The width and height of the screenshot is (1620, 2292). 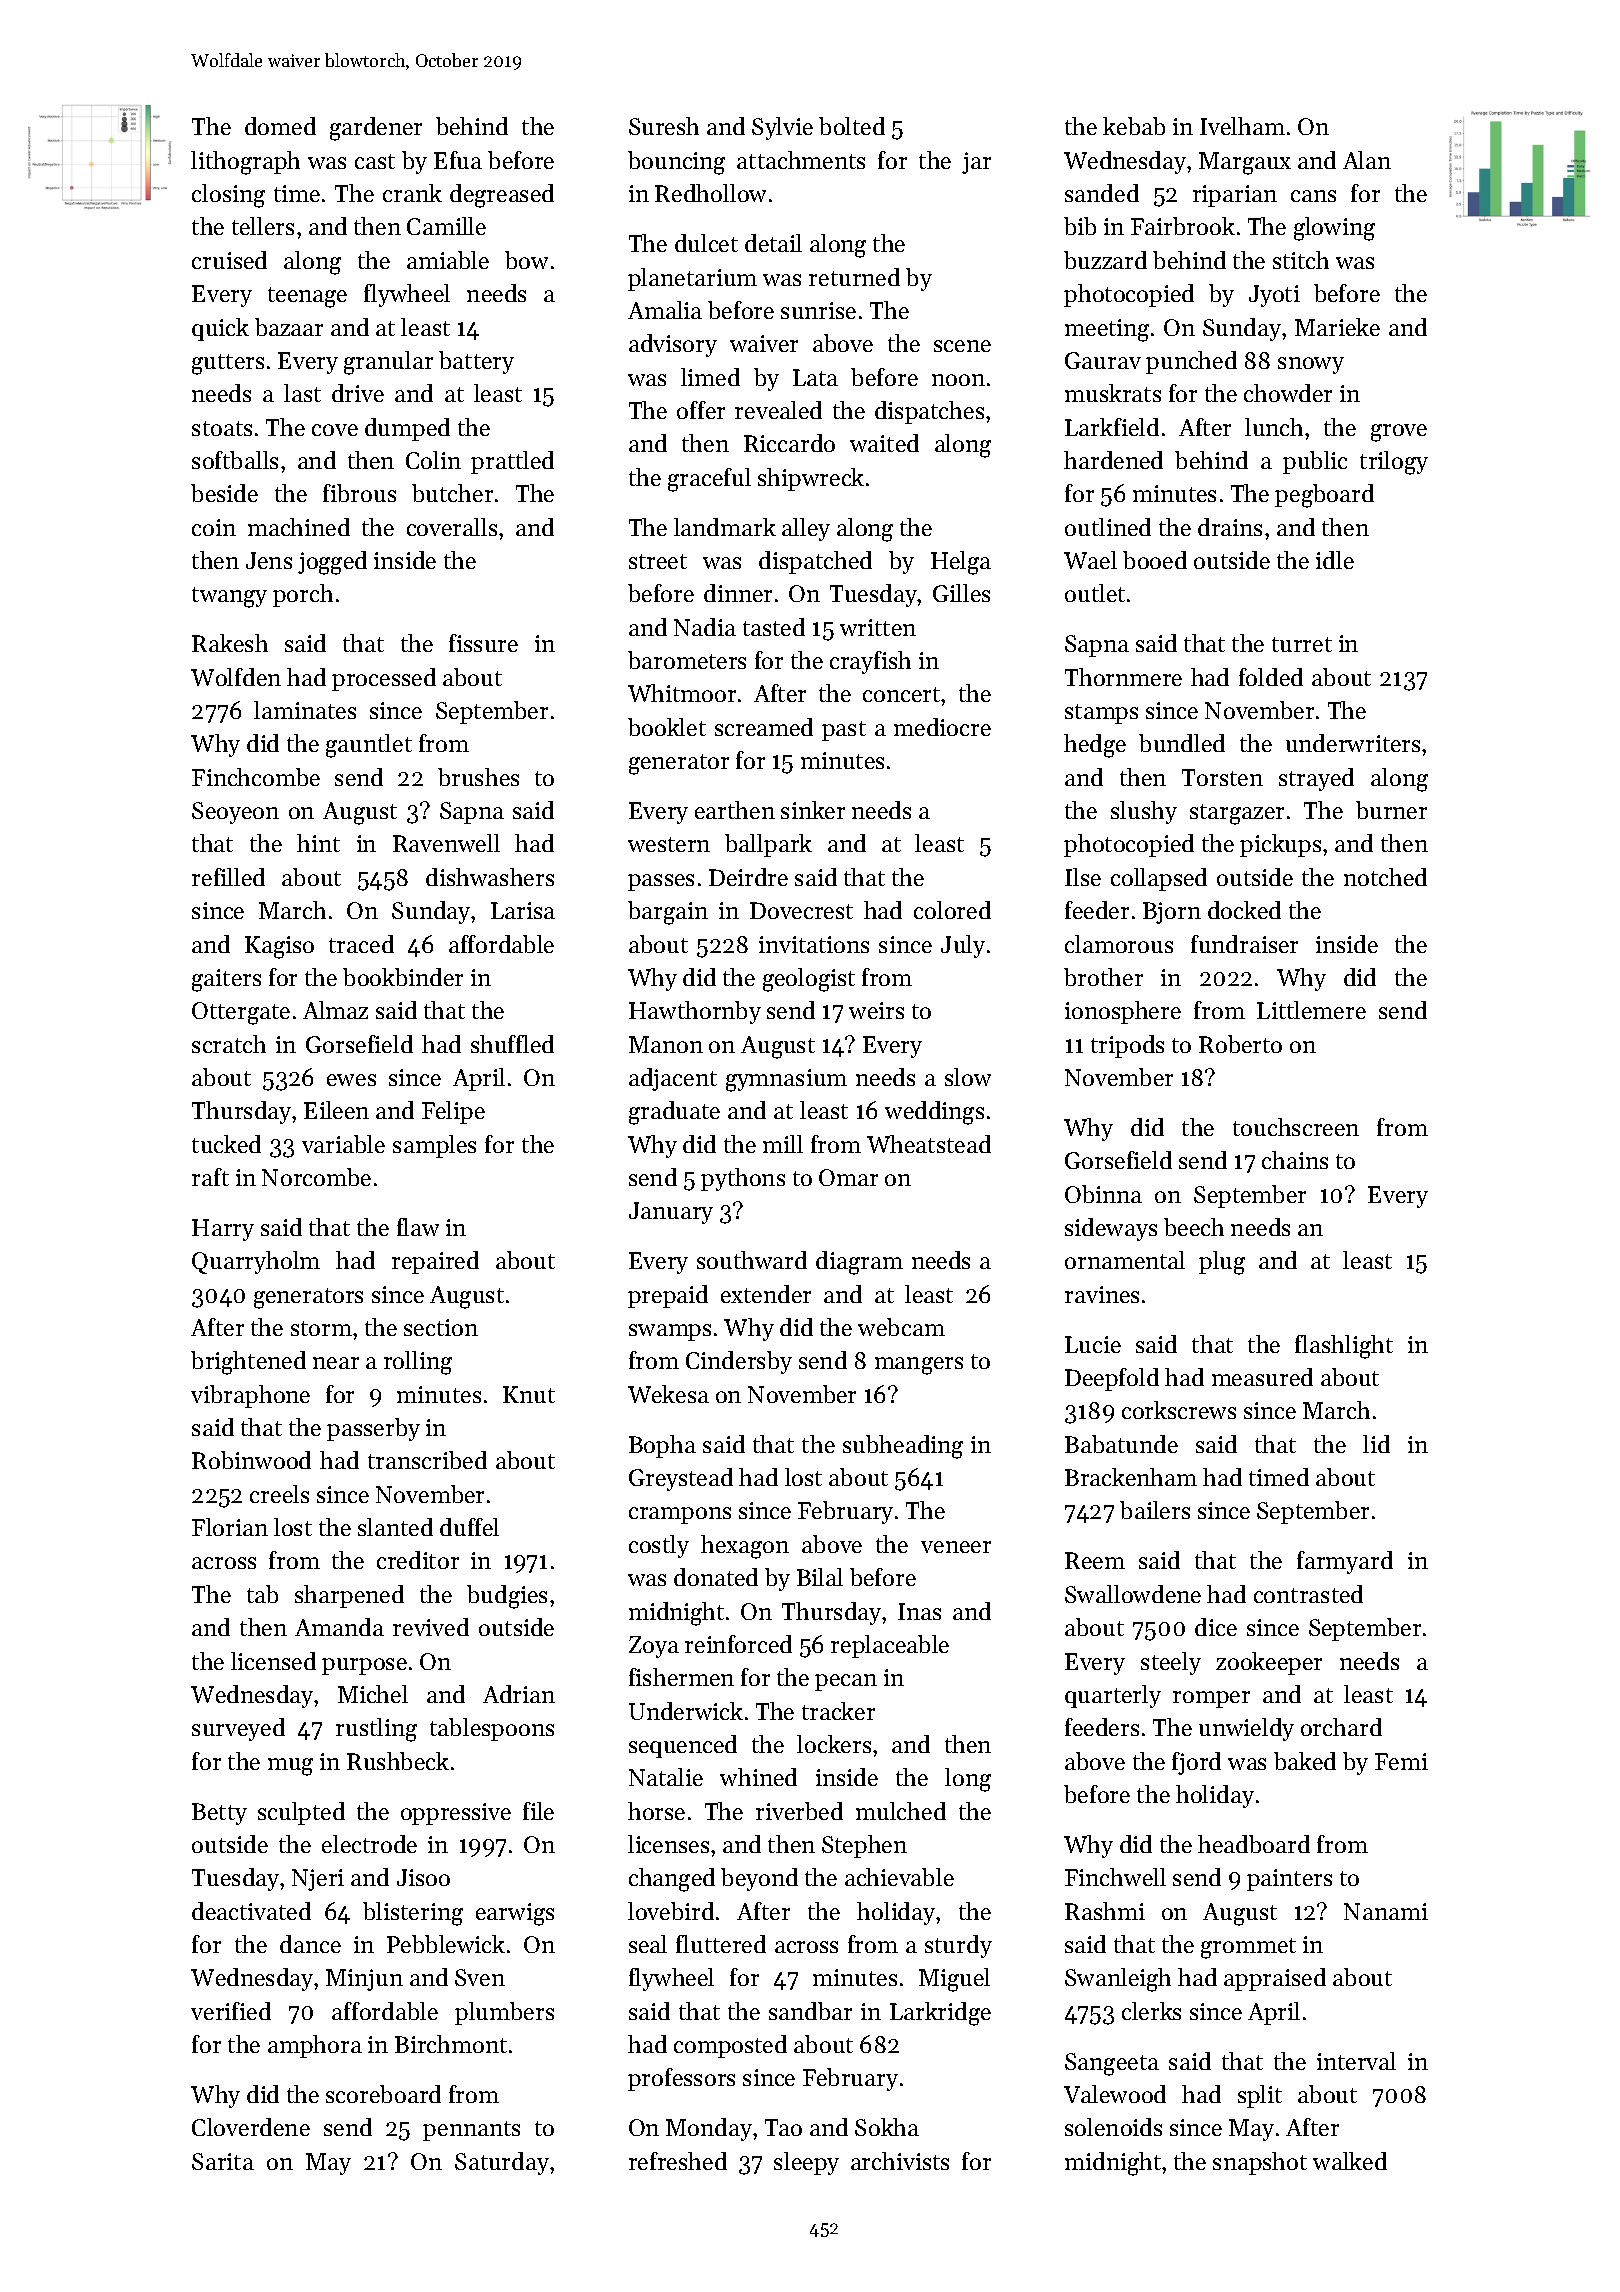 What do you see at coordinates (512, 1044) in the screenshot?
I see `shuffled` at bounding box center [512, 1044].
